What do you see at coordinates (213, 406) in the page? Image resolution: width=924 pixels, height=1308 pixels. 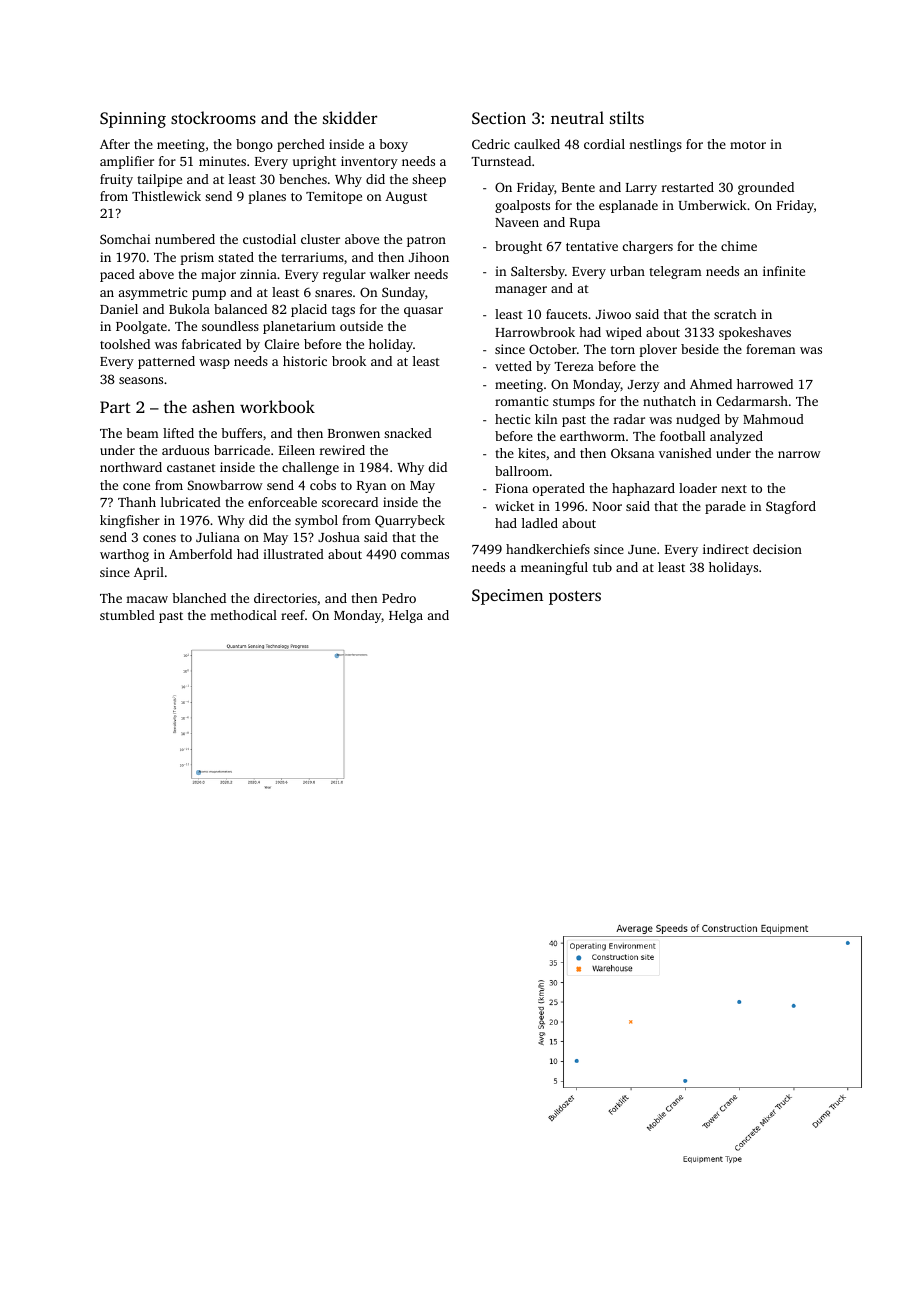 I see `ashen` at bounding box center [213, 406].
